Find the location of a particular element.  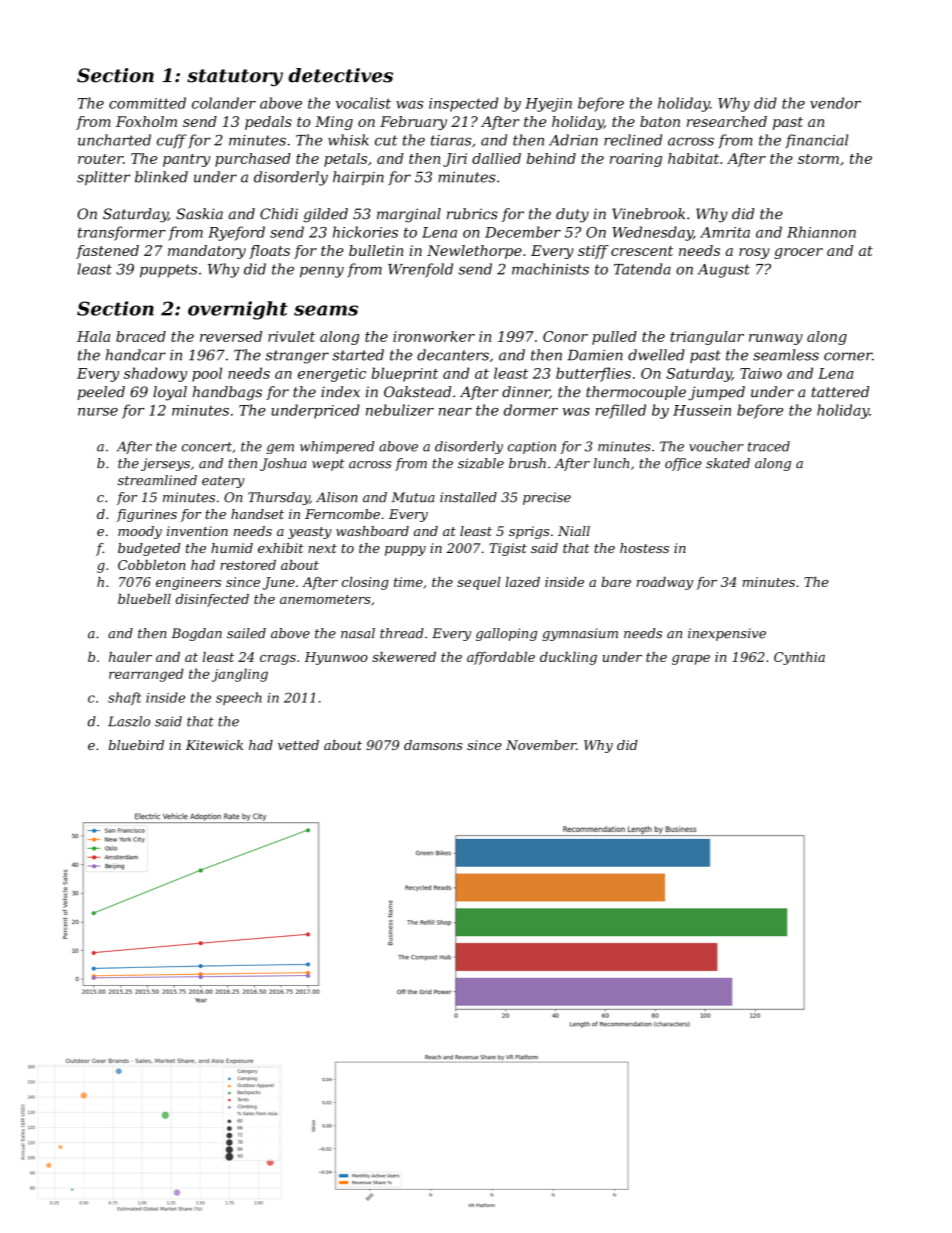

index is located at coordinates (340, 392).
